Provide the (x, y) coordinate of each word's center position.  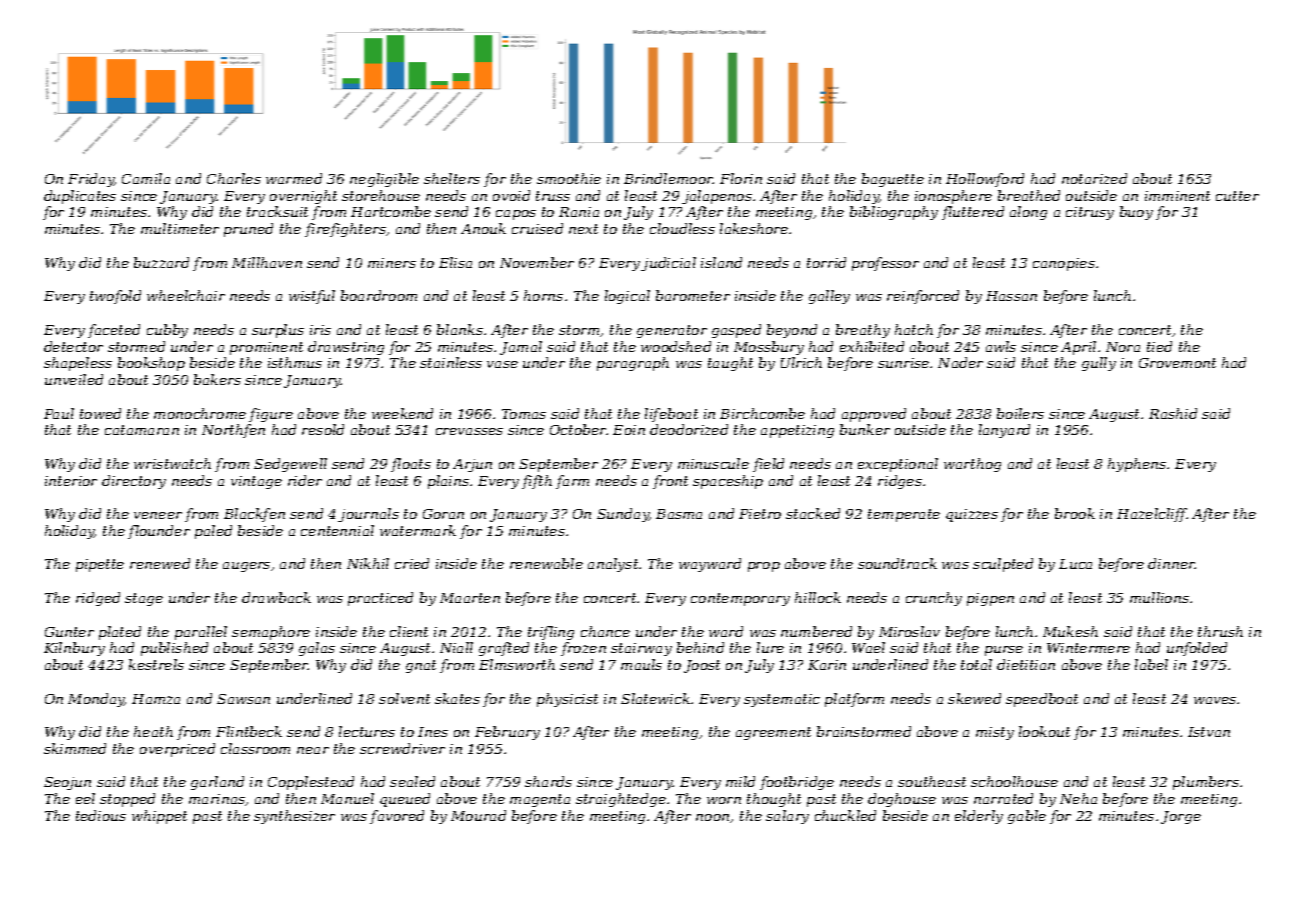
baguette (893, 180)
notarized (1094, 178)
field (768, 465)
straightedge (621, 800)
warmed (294, 178)
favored (397, 817)
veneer (158, 515)
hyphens (1137, 465)
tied (1159, 346)
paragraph (633, 364)
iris (320, 330)
